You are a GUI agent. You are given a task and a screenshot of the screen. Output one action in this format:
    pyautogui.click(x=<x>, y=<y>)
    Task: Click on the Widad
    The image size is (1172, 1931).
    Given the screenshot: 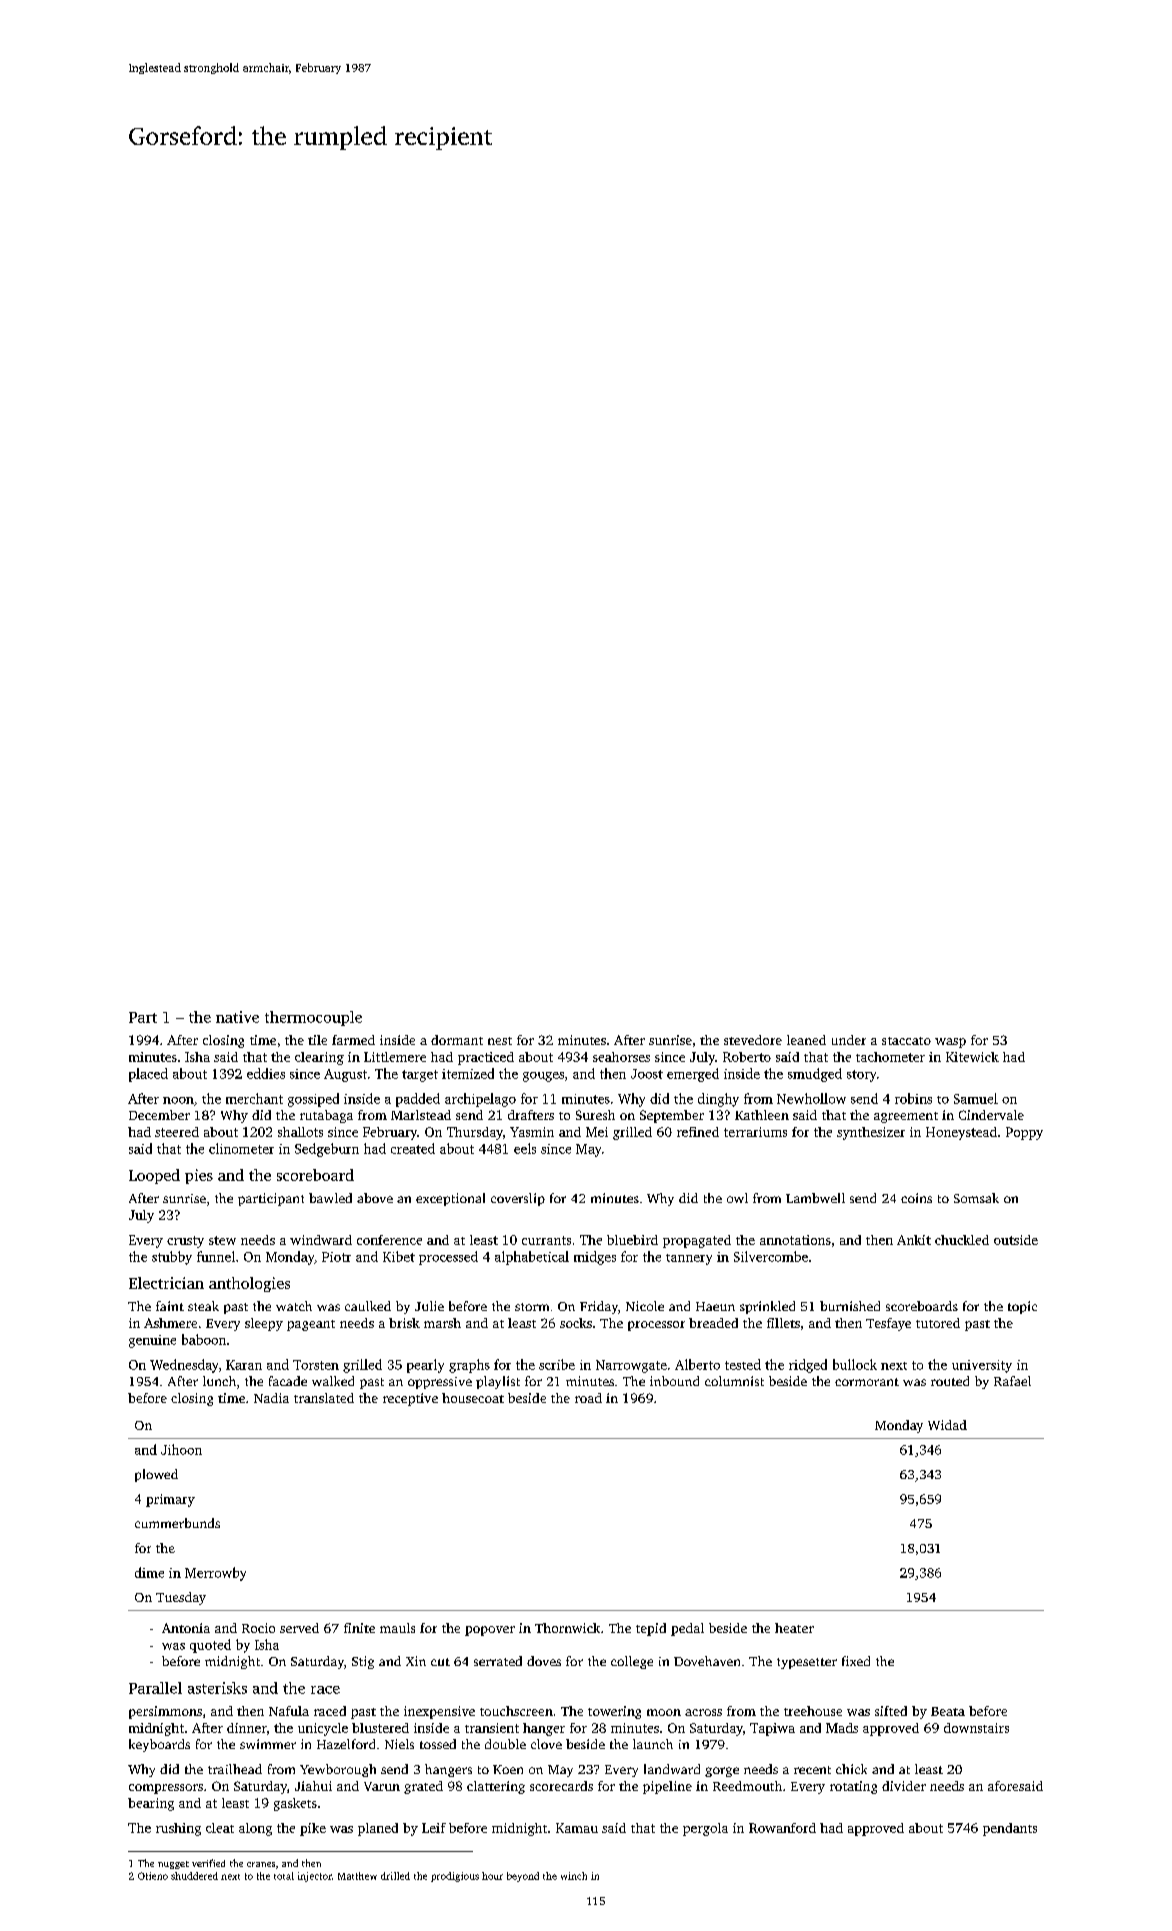 What is the action you would take?
    pyautogui.click(x=947, y=1425)
